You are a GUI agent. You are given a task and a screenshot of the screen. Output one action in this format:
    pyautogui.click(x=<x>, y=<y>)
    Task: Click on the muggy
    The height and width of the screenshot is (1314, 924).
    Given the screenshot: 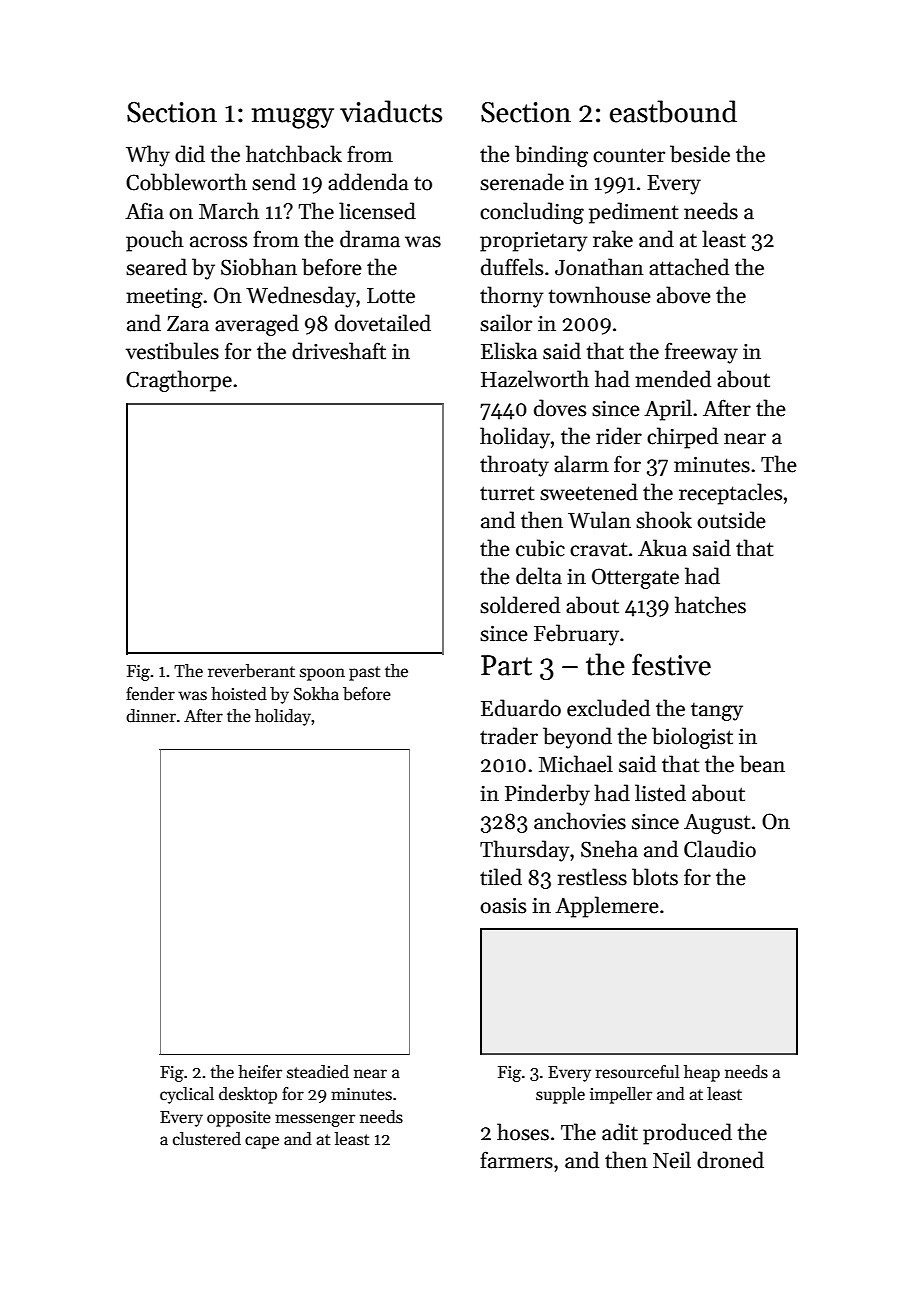 What is the action you would take?
    pyautogui.click(x=293, y=118)
